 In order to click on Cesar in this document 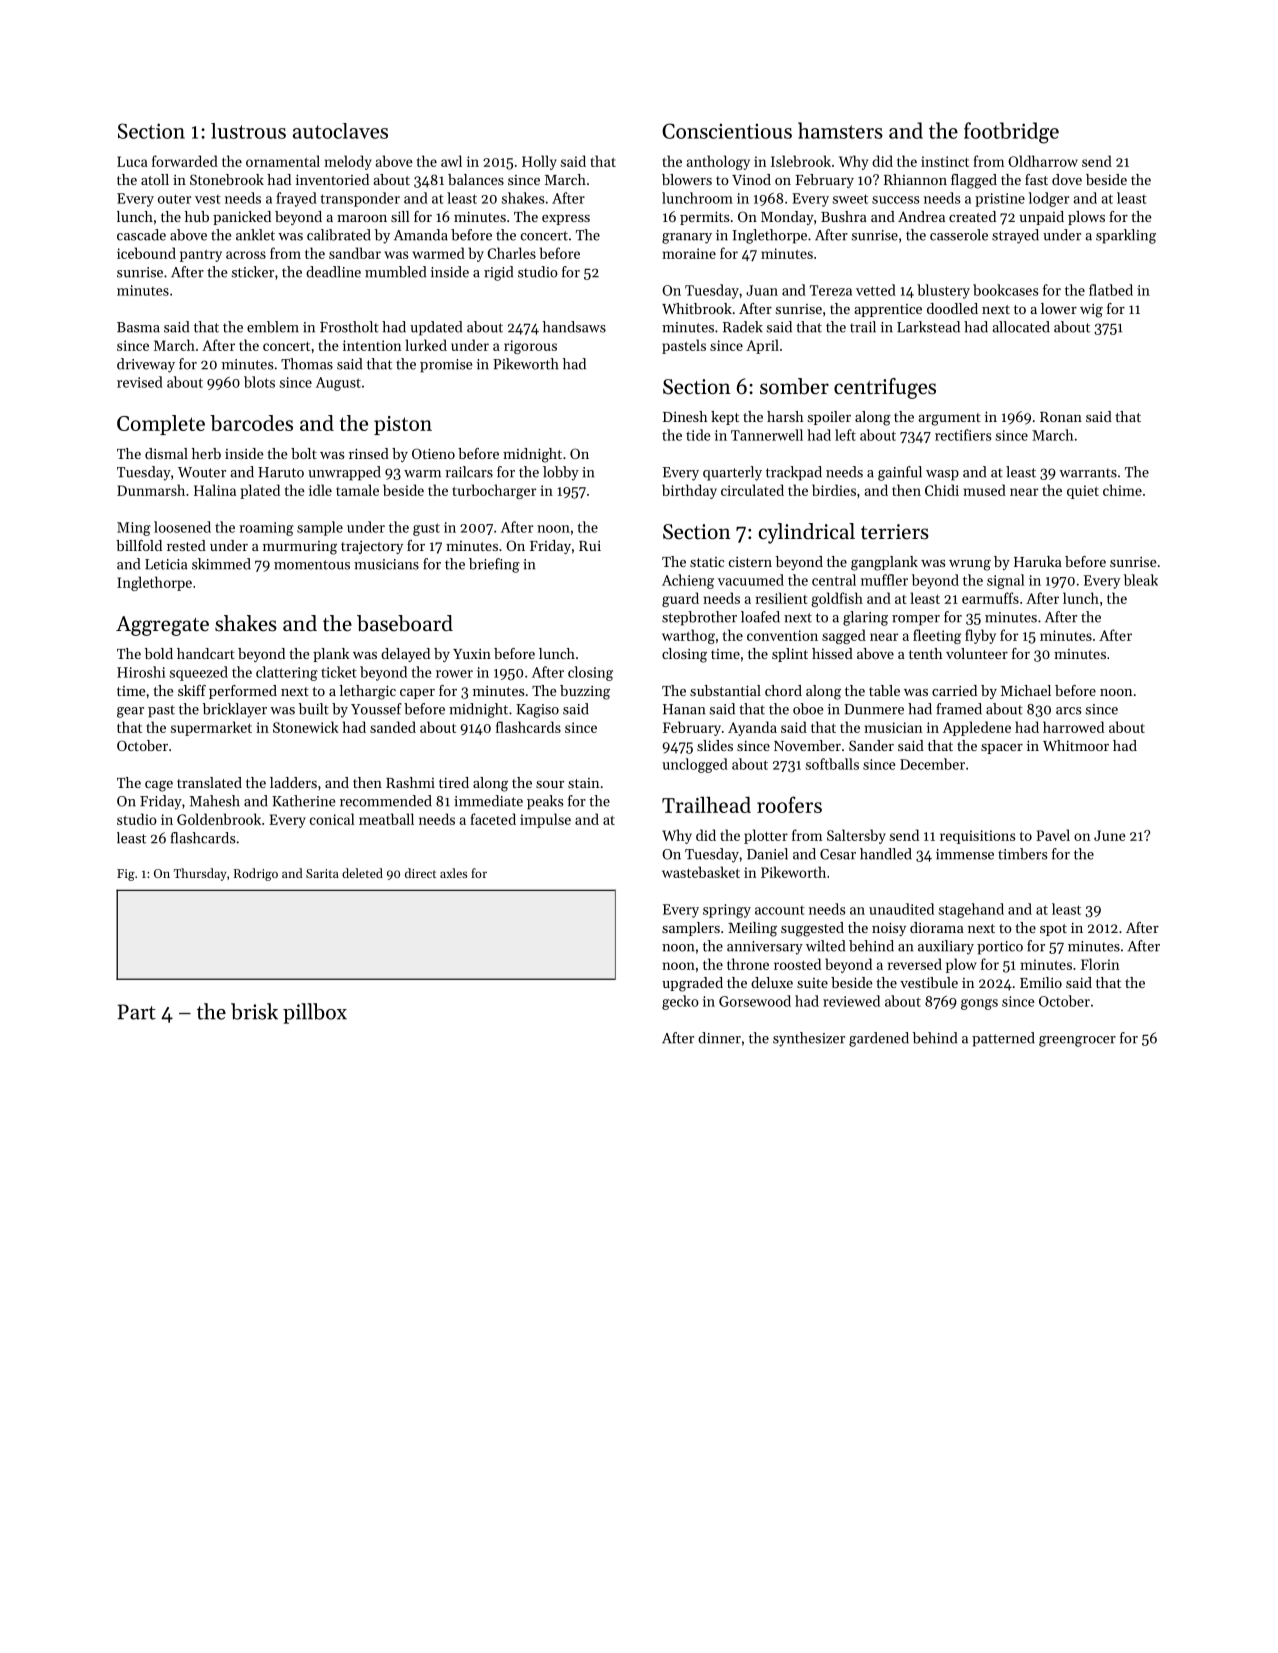, I will do `click(838, 854)`.
